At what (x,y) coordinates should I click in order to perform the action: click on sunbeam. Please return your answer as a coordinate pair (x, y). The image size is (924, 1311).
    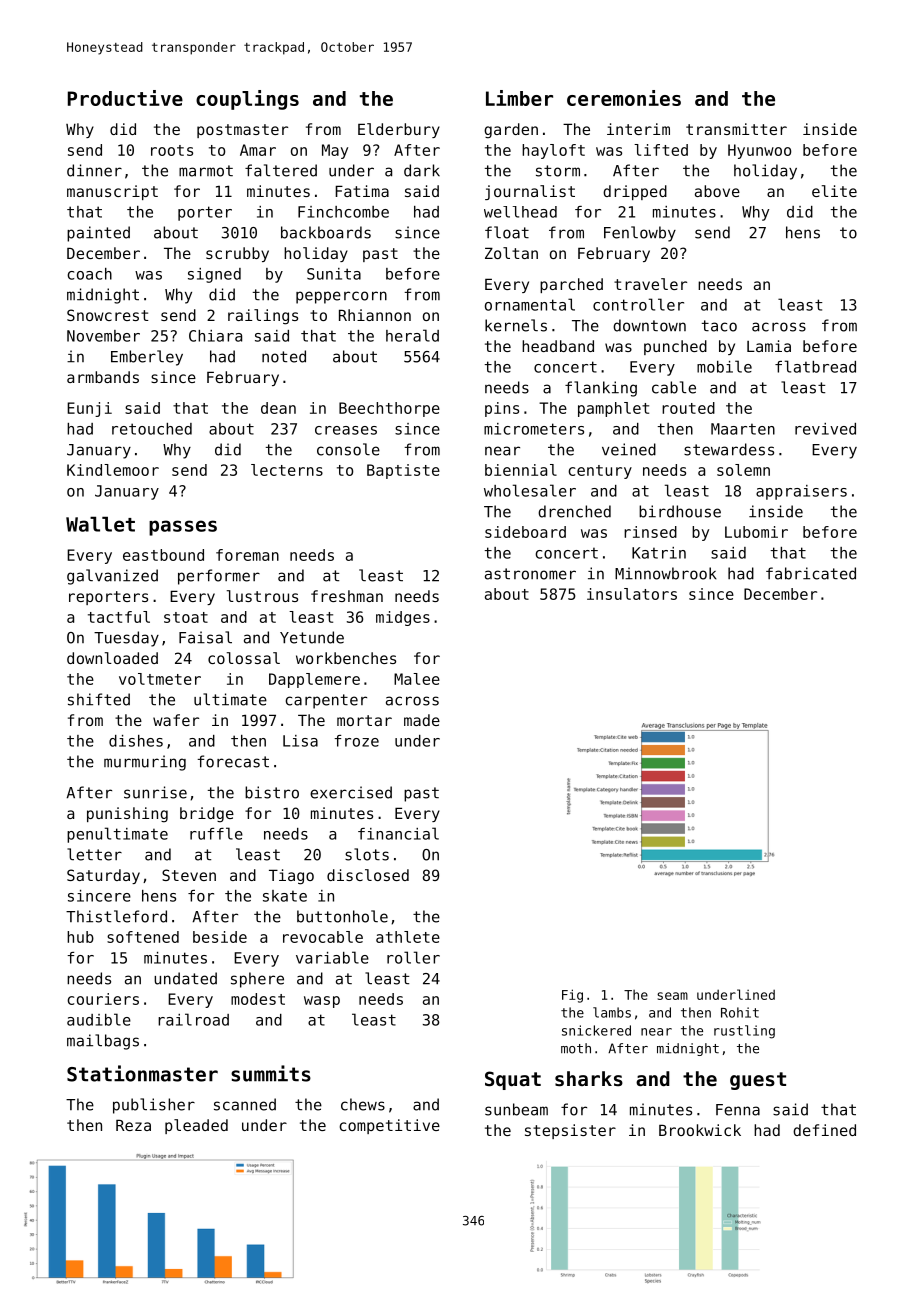
    Looking at the image, I should click on (516, 1109).
